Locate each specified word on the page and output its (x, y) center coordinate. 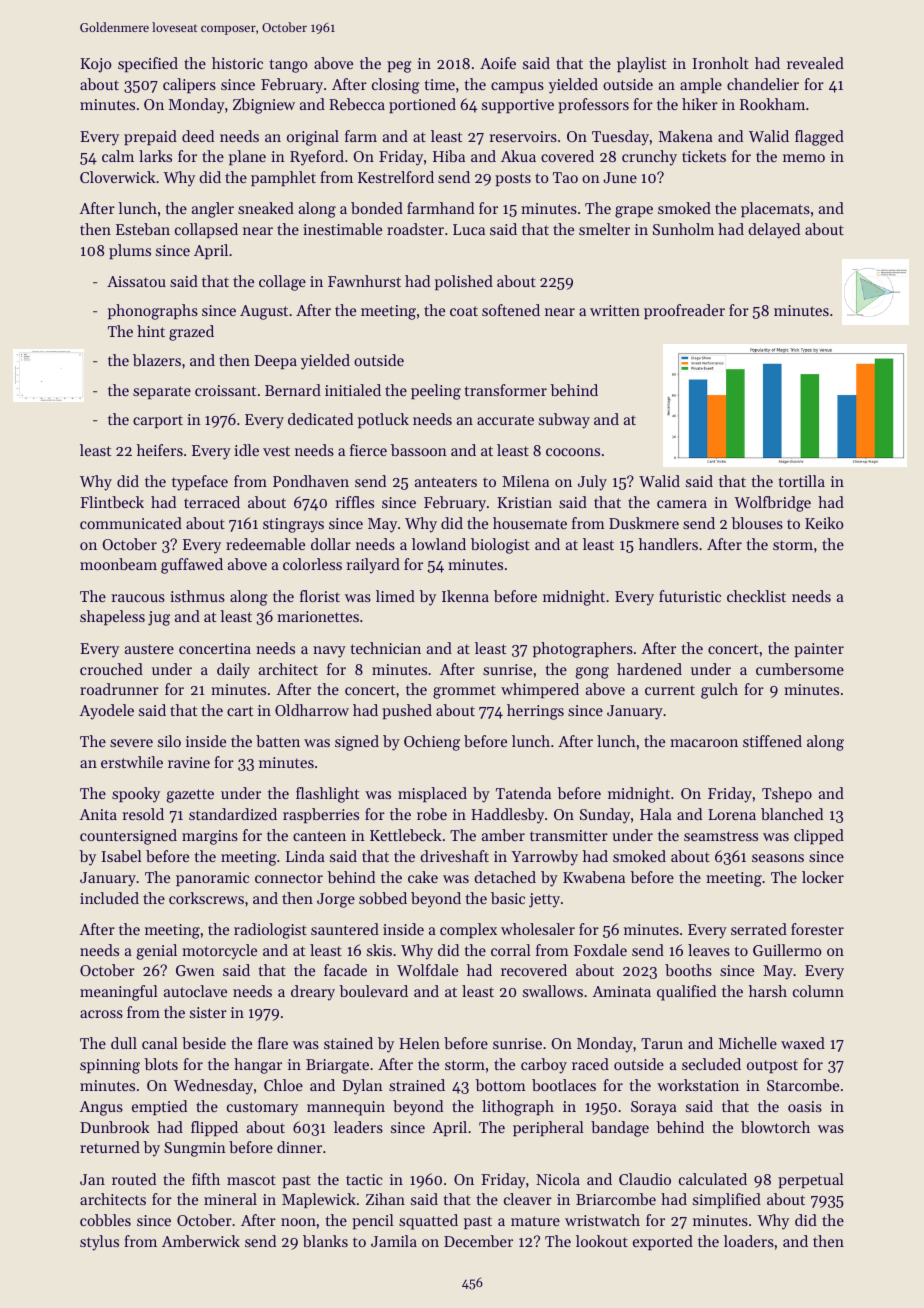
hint (151, 331)
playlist (641, 65)
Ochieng (432, 743)
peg (399, 67)
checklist (756, 596)
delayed (774, 231)
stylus (99, 1243)
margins (210, 837)
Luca (469, 229)
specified (148, 64)
